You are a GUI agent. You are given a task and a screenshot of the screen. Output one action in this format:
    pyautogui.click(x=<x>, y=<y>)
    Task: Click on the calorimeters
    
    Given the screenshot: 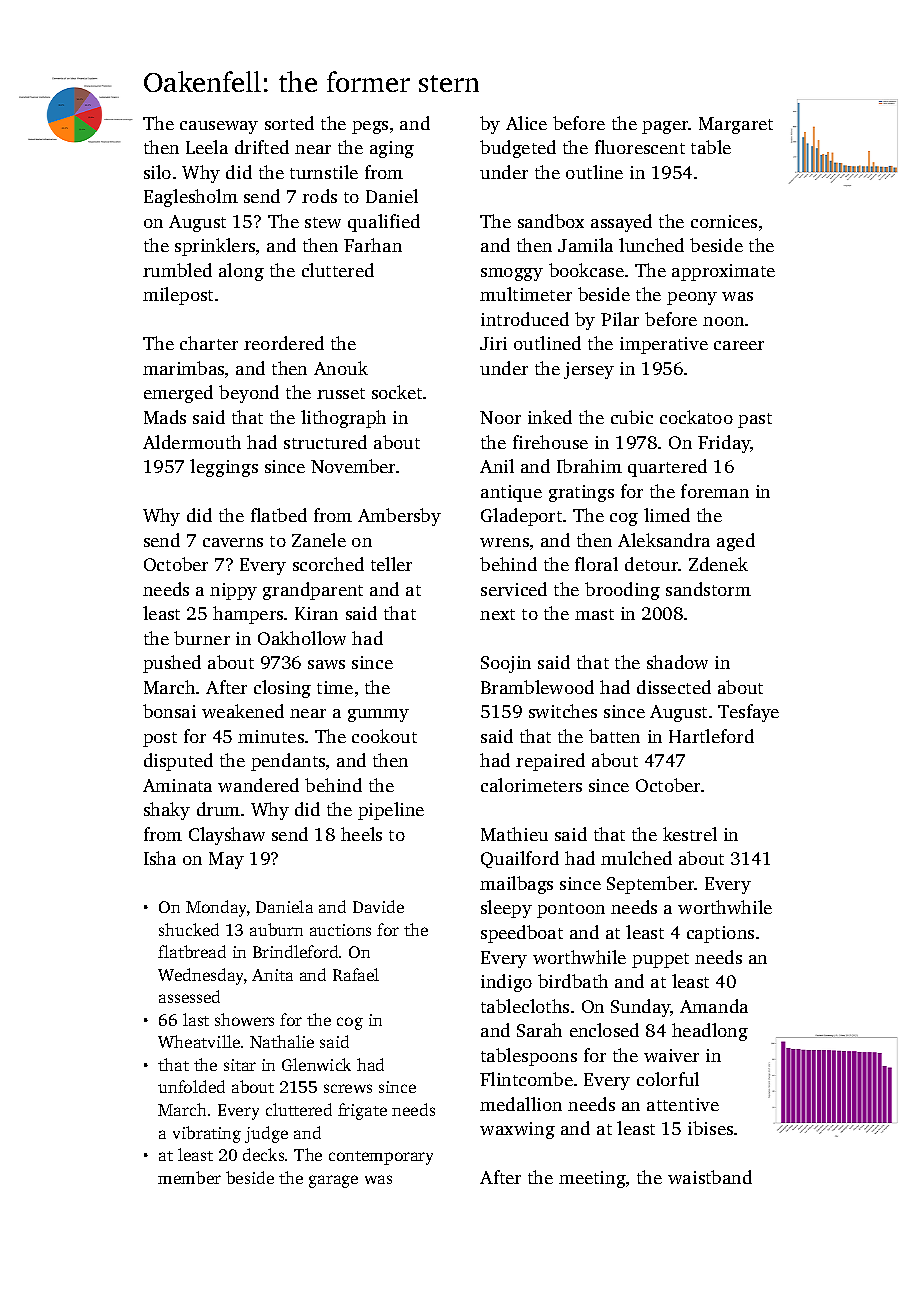 What is the action you would take?
    pyautogui.click(x=531, y=785)
